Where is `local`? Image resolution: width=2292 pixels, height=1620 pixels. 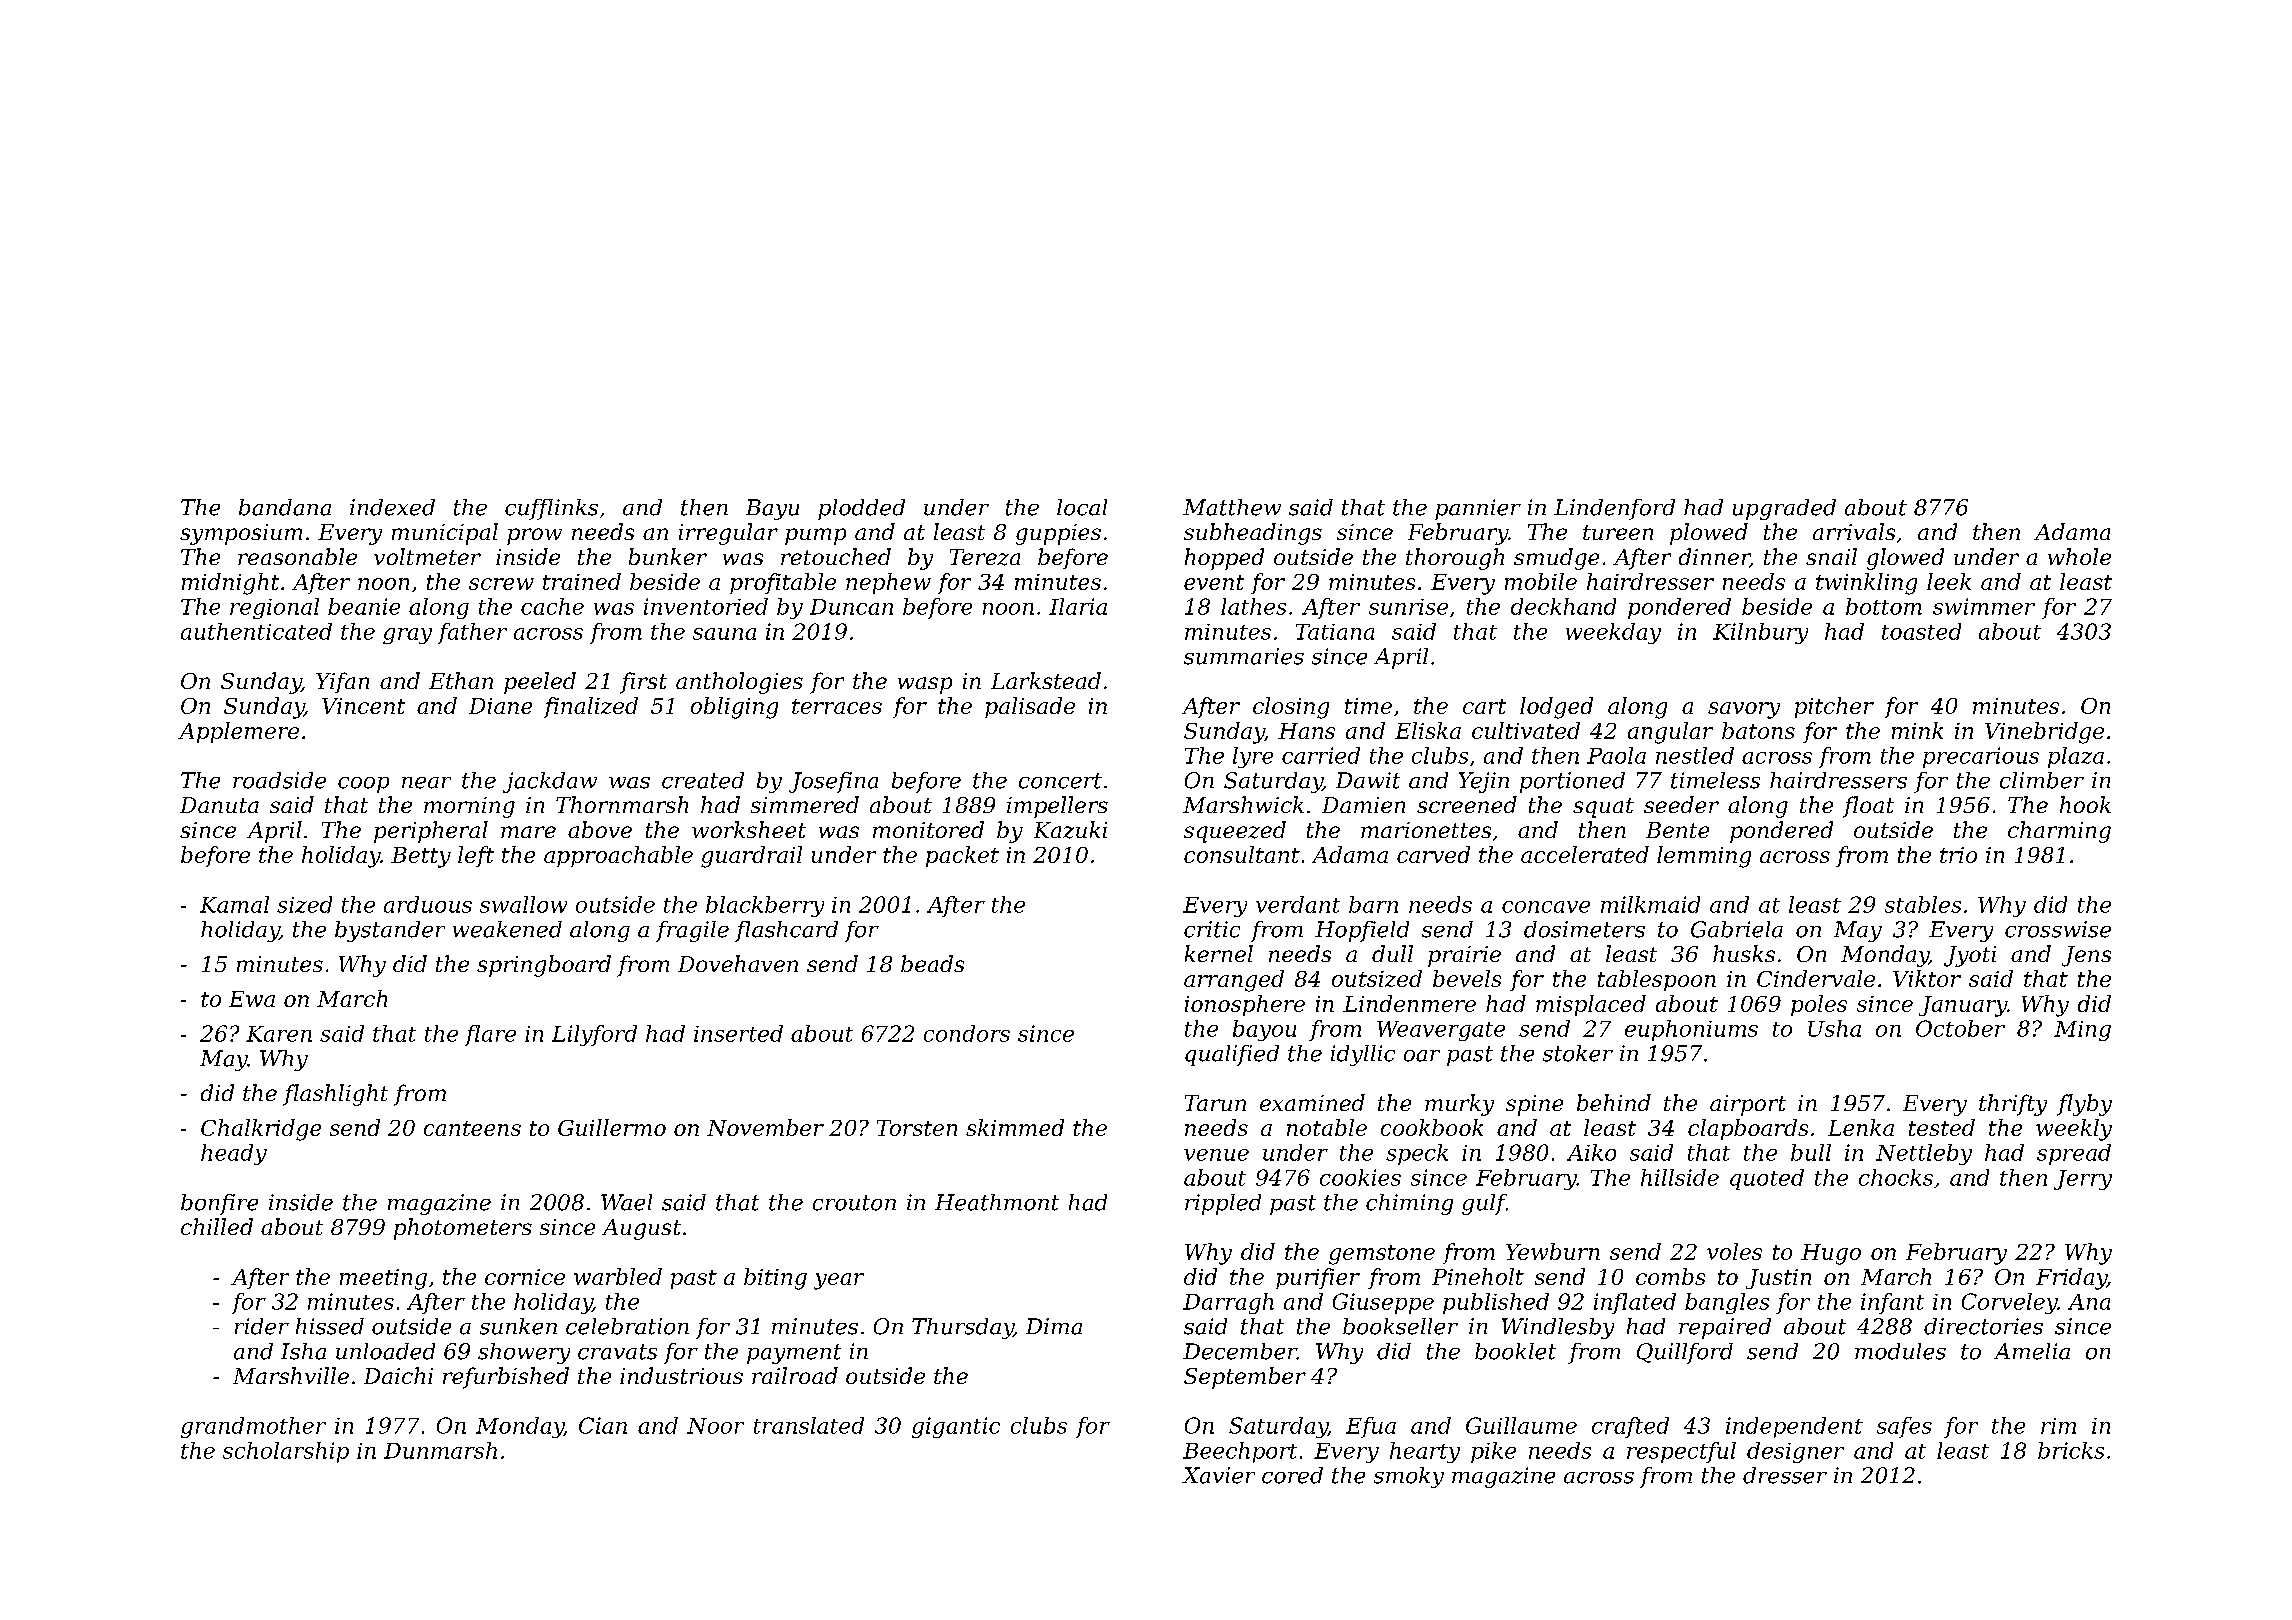
local is located at coordinates (1082, 507).
